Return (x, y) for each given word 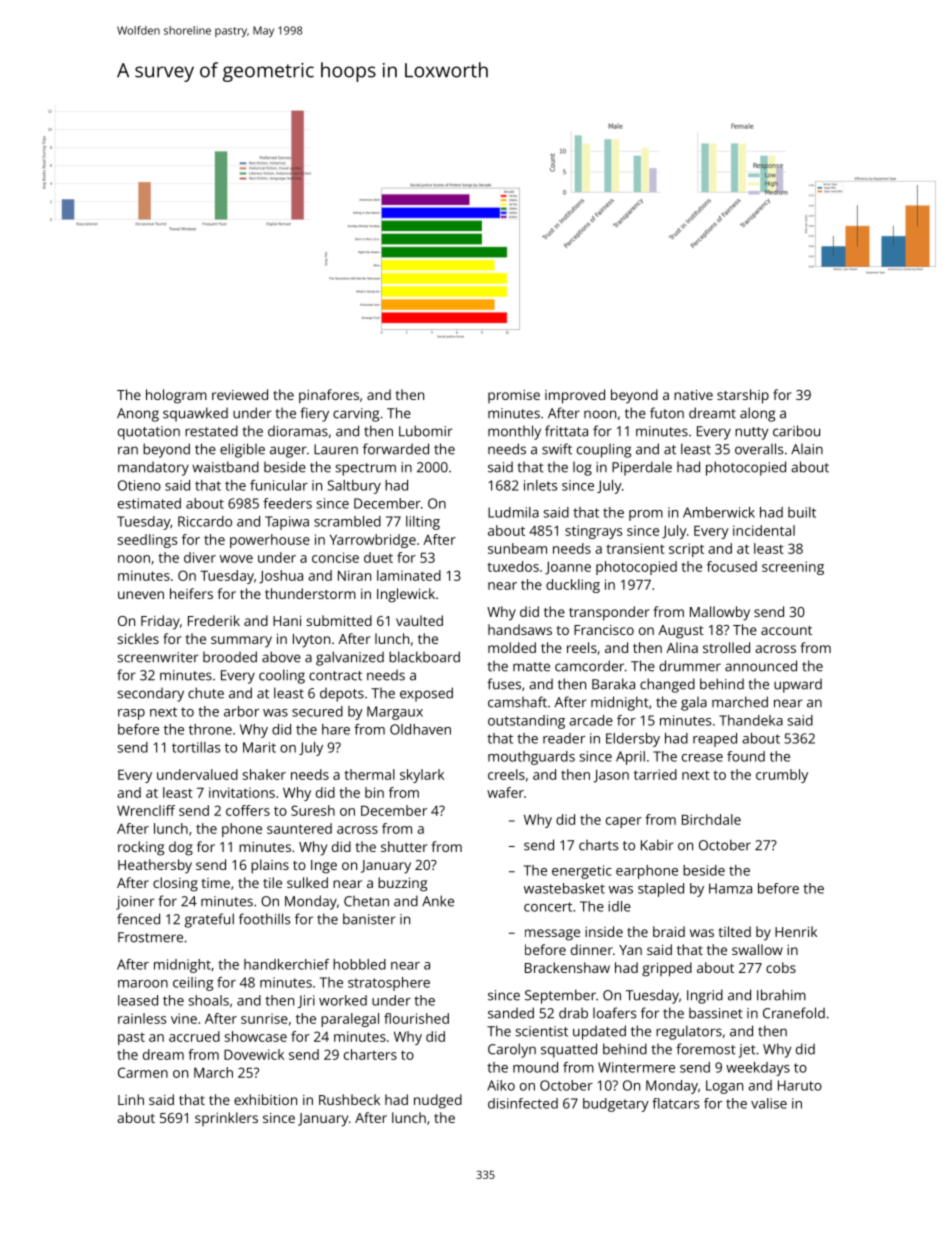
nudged (438, 1101)
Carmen (143, 1072)
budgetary (616, 1105)
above (281, 657)
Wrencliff (146, 810)
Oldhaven (420, 729)
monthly (514, 432)
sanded (511, 1013)
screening (793, 568)
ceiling (193, 984)
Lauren (336, 449)
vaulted (419, 620)
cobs (781, 967)
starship (743, 396)
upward (798, 686)
